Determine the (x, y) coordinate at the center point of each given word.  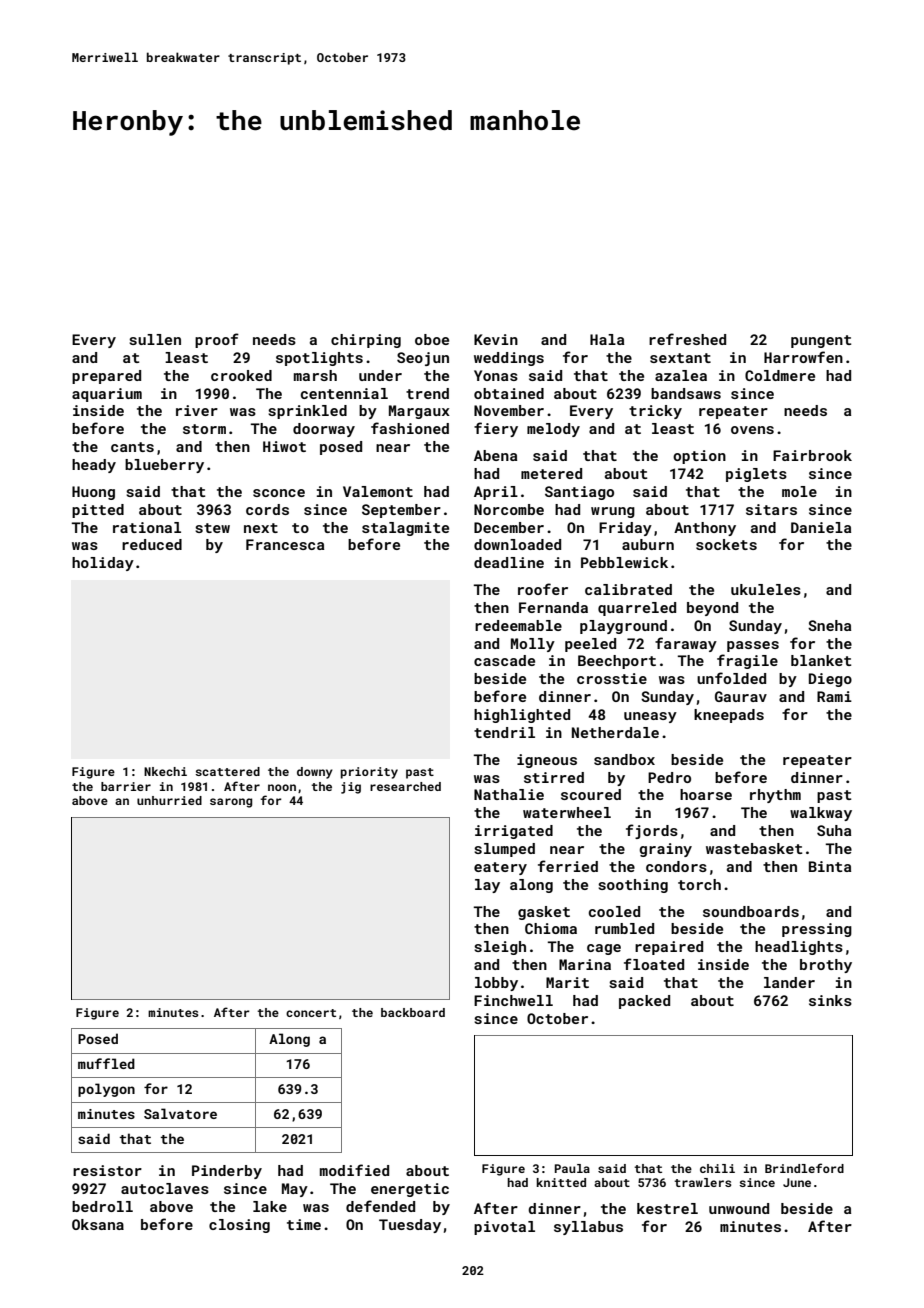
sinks (830, 1000)
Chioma (551, 928)
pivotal (504, 1228)
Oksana (98, 1224)
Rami (834, 696)
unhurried (169, 800)
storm (204, 429)
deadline (509, 562)
